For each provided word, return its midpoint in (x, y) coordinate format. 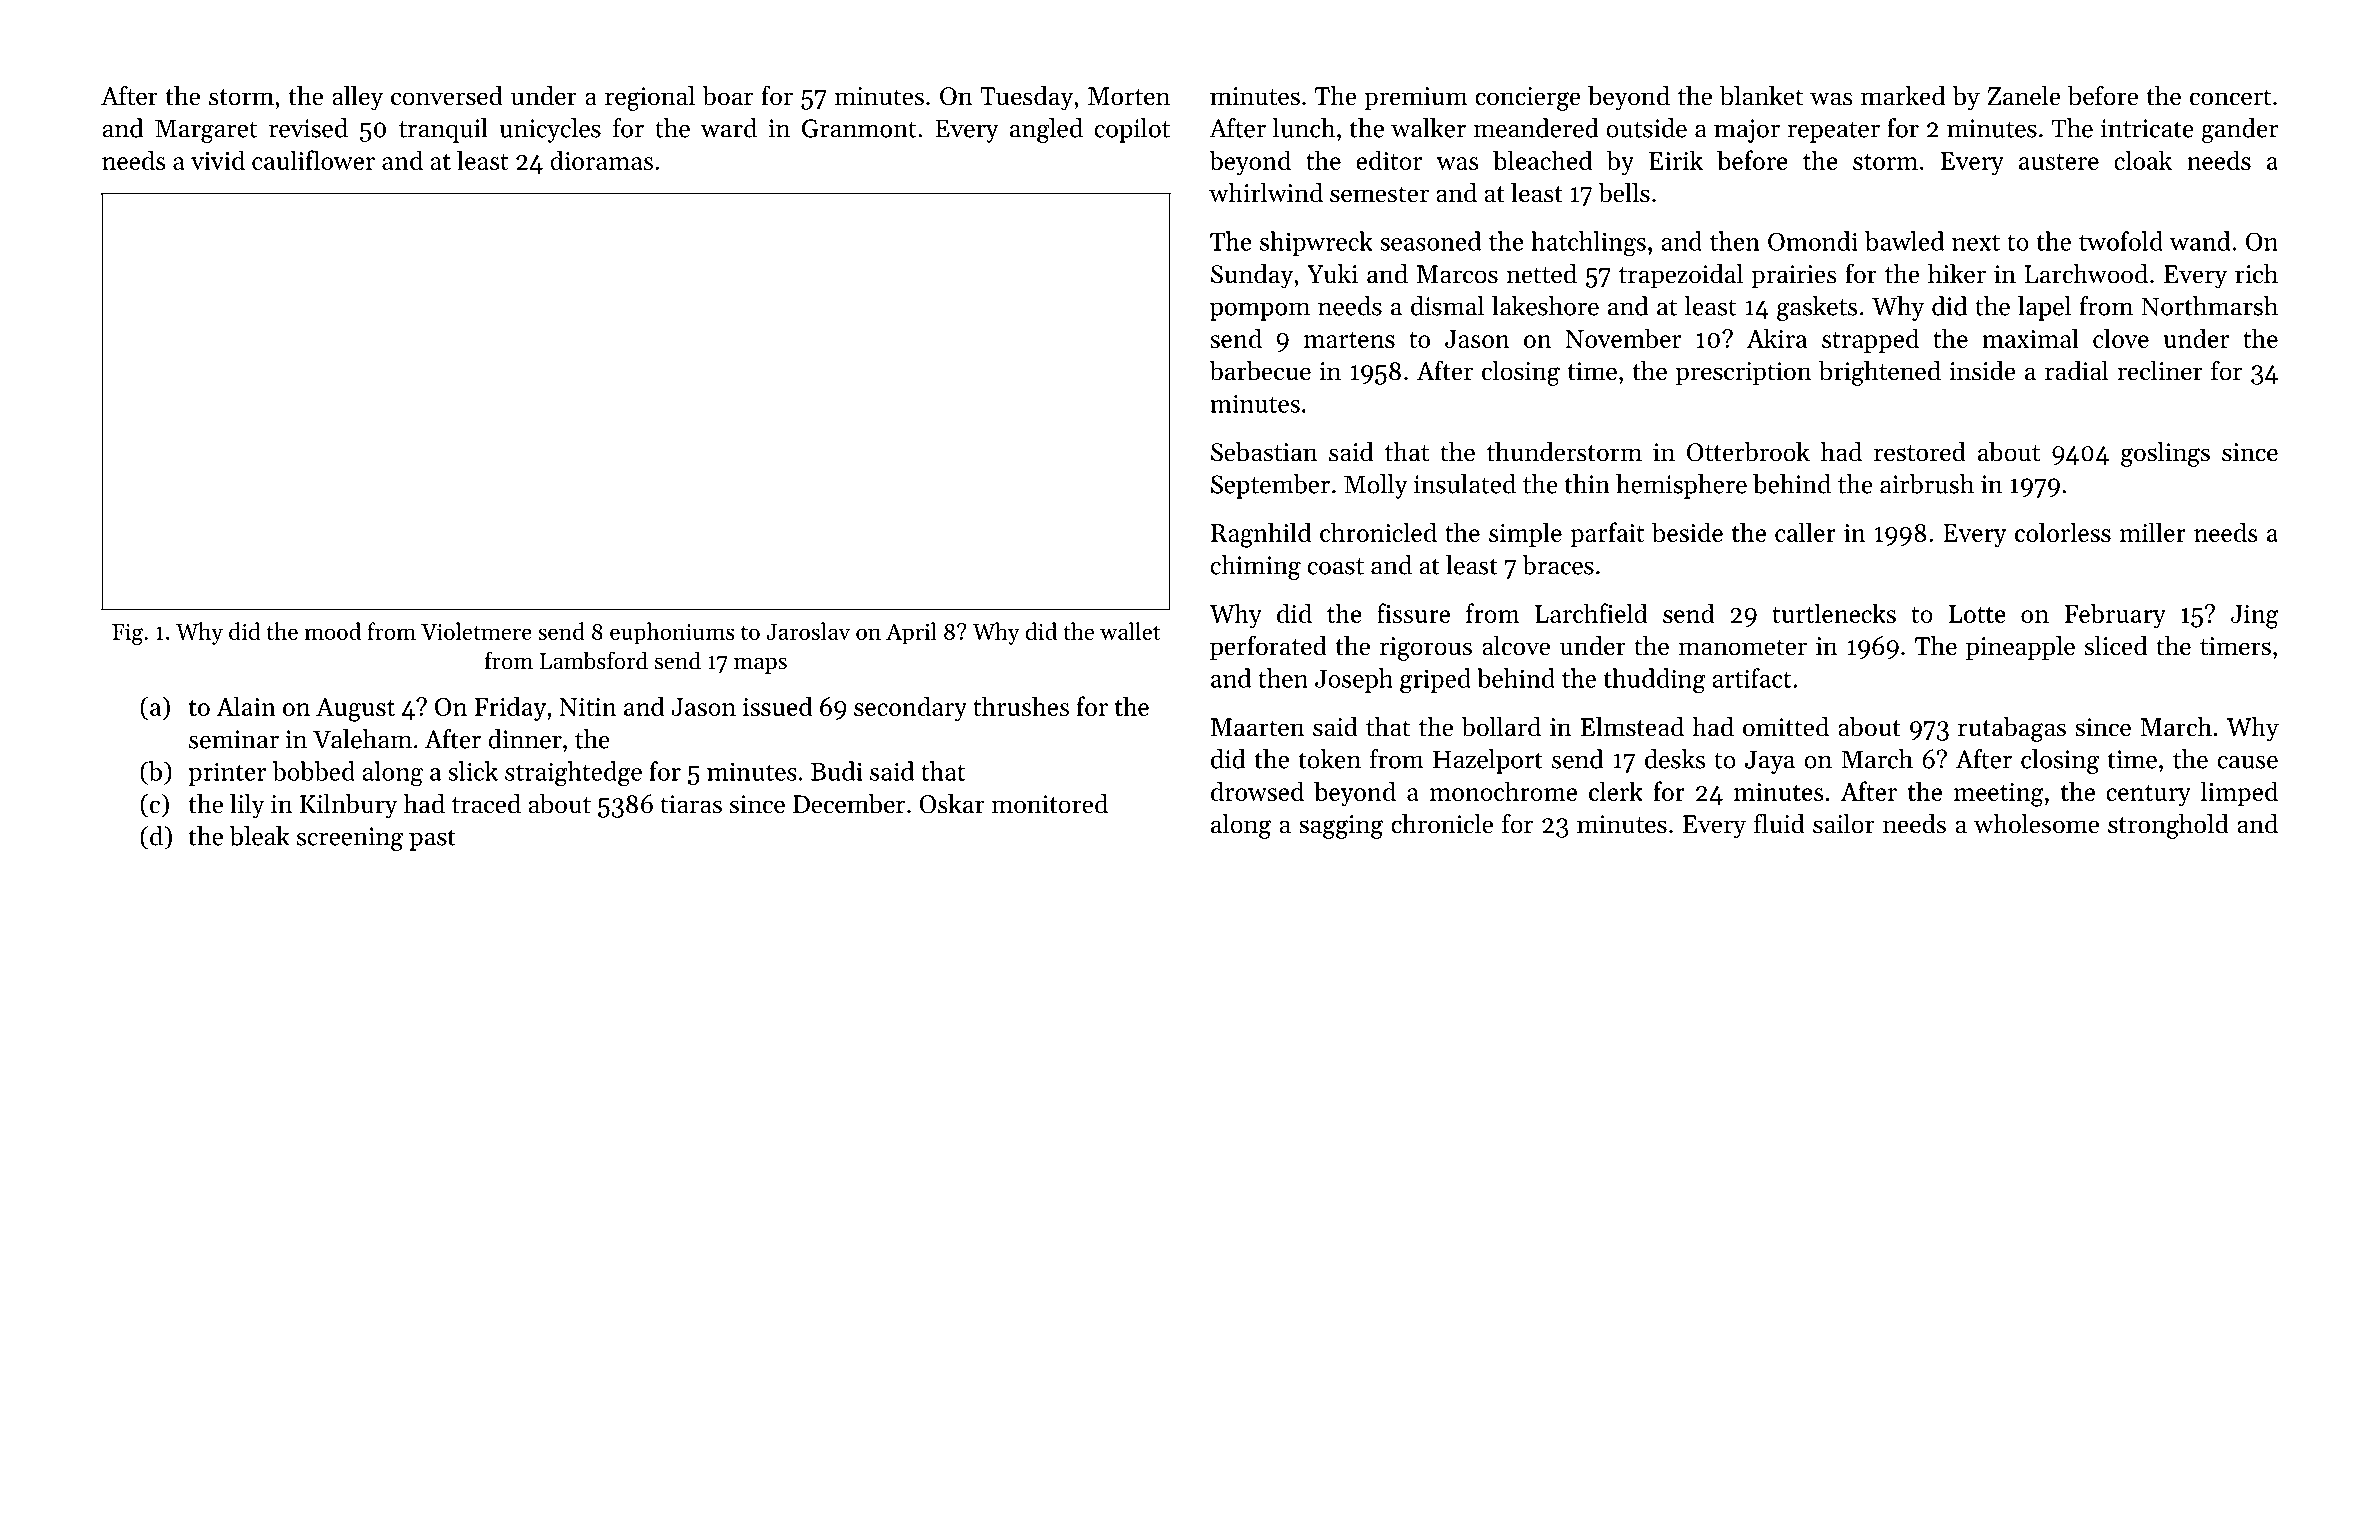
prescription (1743, 374)
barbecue (1260, 371)
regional (650, 98)
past (432, 840)
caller (1805, 532)
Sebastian (1264, 452)
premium (1416, 99)
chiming (1255, 567)
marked (1903, 96)
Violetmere (476, 631)
